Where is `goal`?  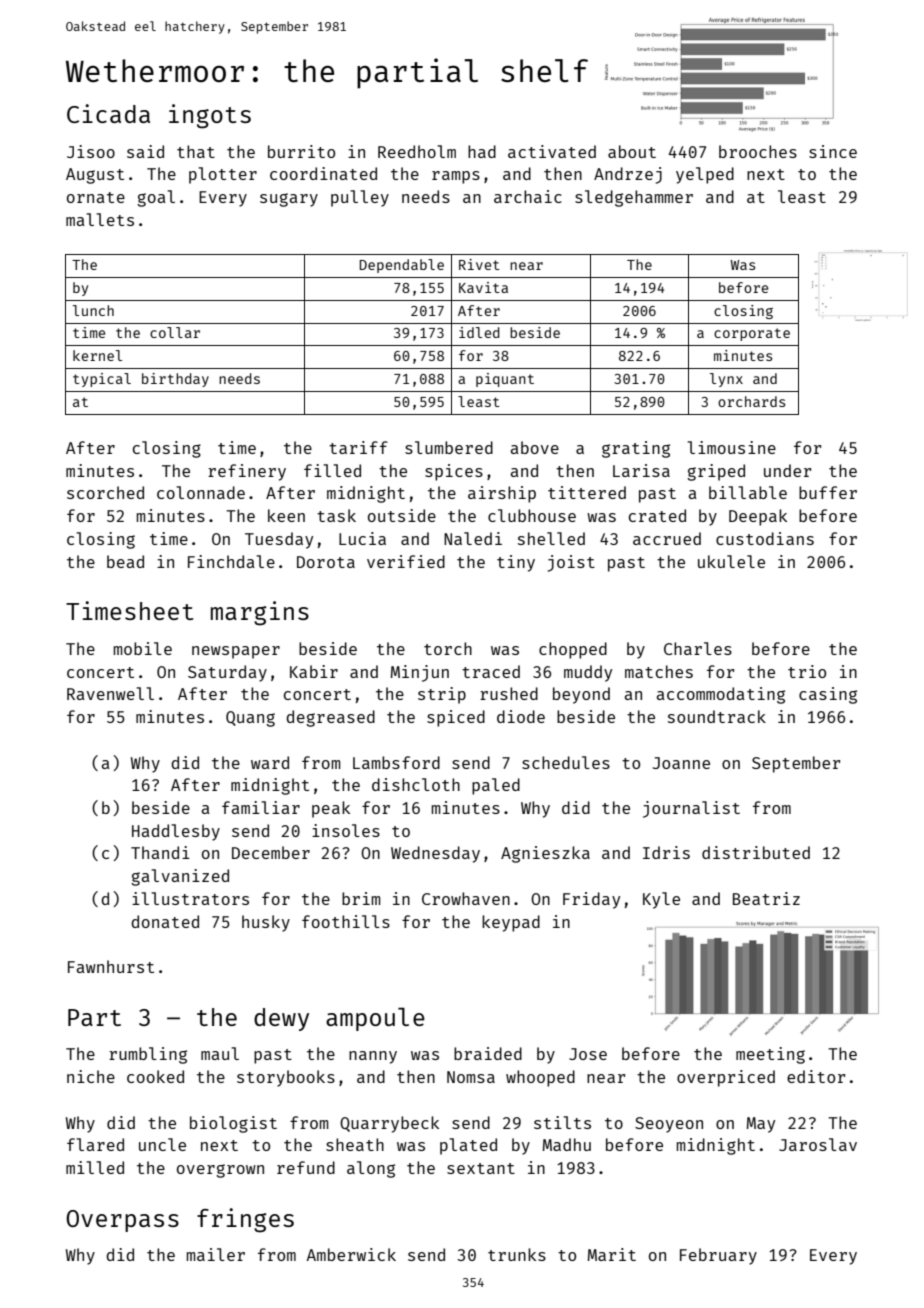 goal is located at coordinates (156, 198).
